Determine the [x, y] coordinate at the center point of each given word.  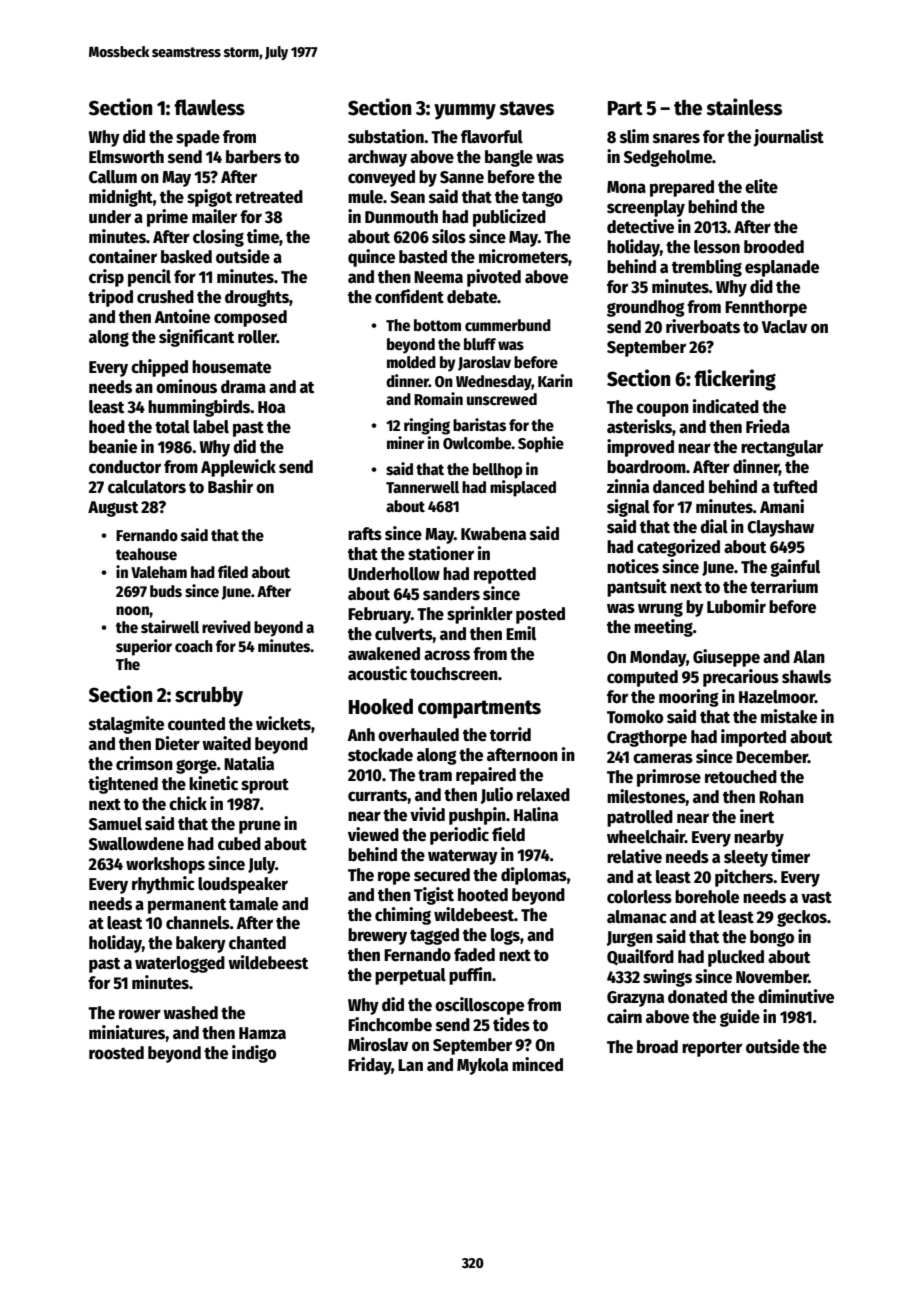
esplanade [782, 268]
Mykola [482, 1066]
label [211, 427]
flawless [209, 107]
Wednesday [494, 383]
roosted [116, 1053]
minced [537, 1064]
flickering [735, 380]
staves [526, 108]
